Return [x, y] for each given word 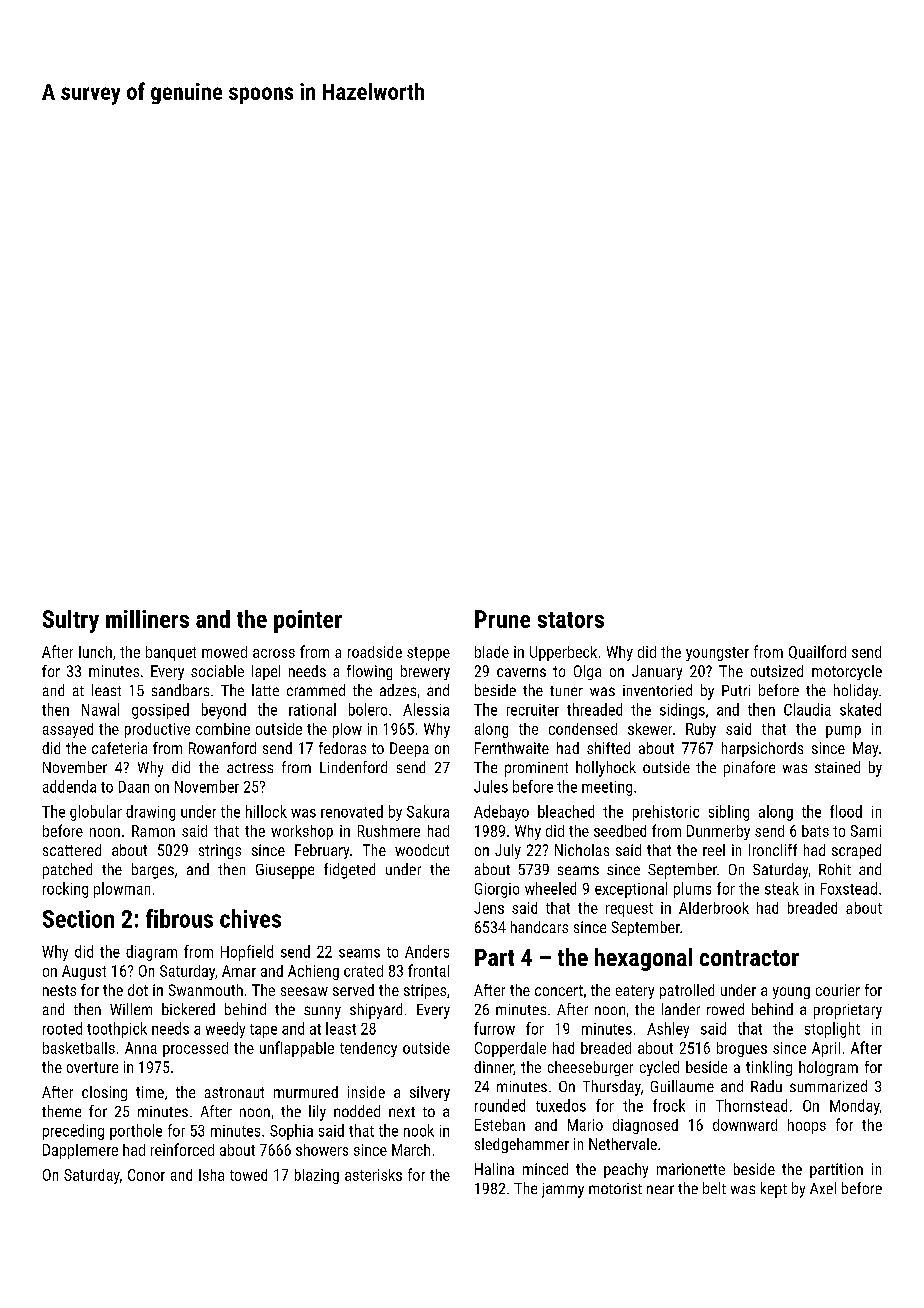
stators [571, 620]
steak [782, 888]
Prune [502, 619]
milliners [147, 619]
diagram [151, 953]
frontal [428, 970]
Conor [146, 1175]
